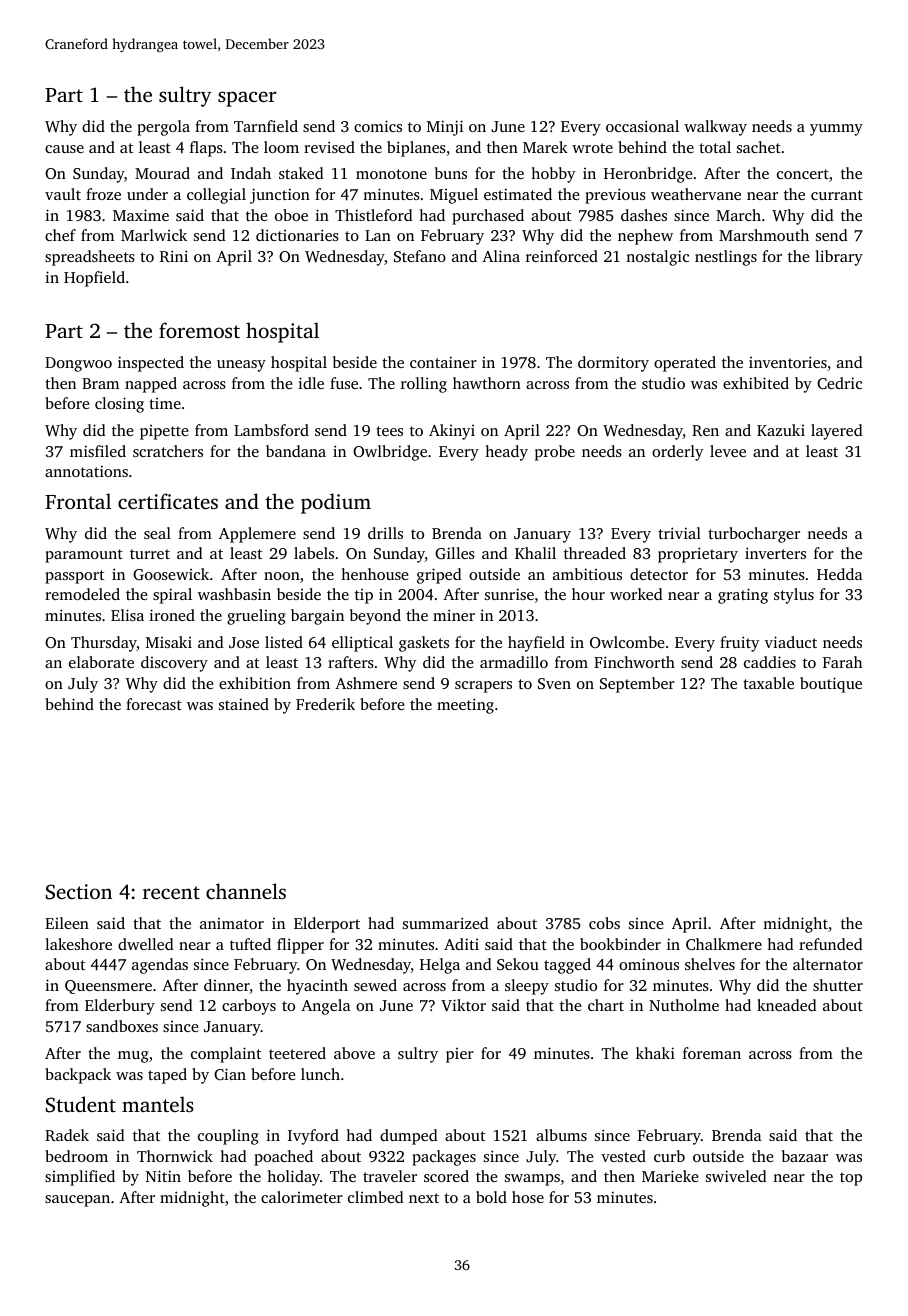  What do you see at coordinates (77, 1201) in the document?
I see `saucepan` at bounding box center [77, 1201].
